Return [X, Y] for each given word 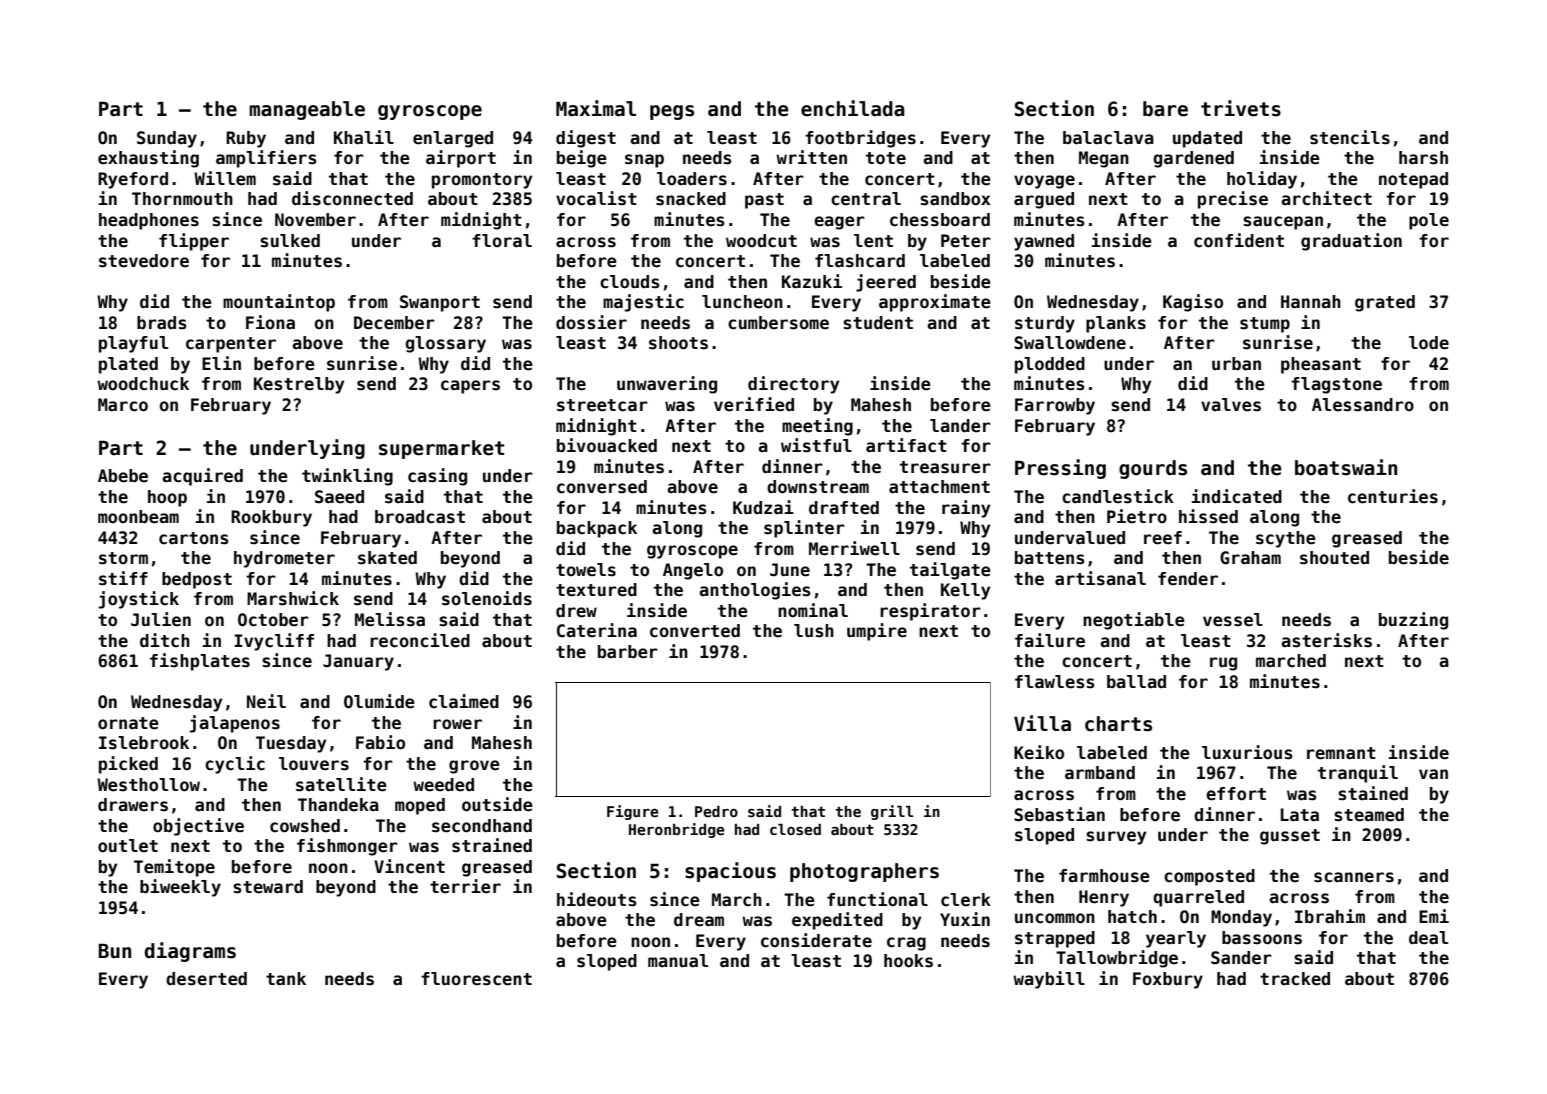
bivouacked [607, 445]
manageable [307, 110]
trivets [1241, 108]
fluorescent [476, 979]
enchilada [853, 108]
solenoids [487, 598]
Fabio [380, 742]
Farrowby [1055, 406]
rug [1223, 664]
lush [814, 631]
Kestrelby [299, 385]
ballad [1136, 681]
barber [628, 652]
